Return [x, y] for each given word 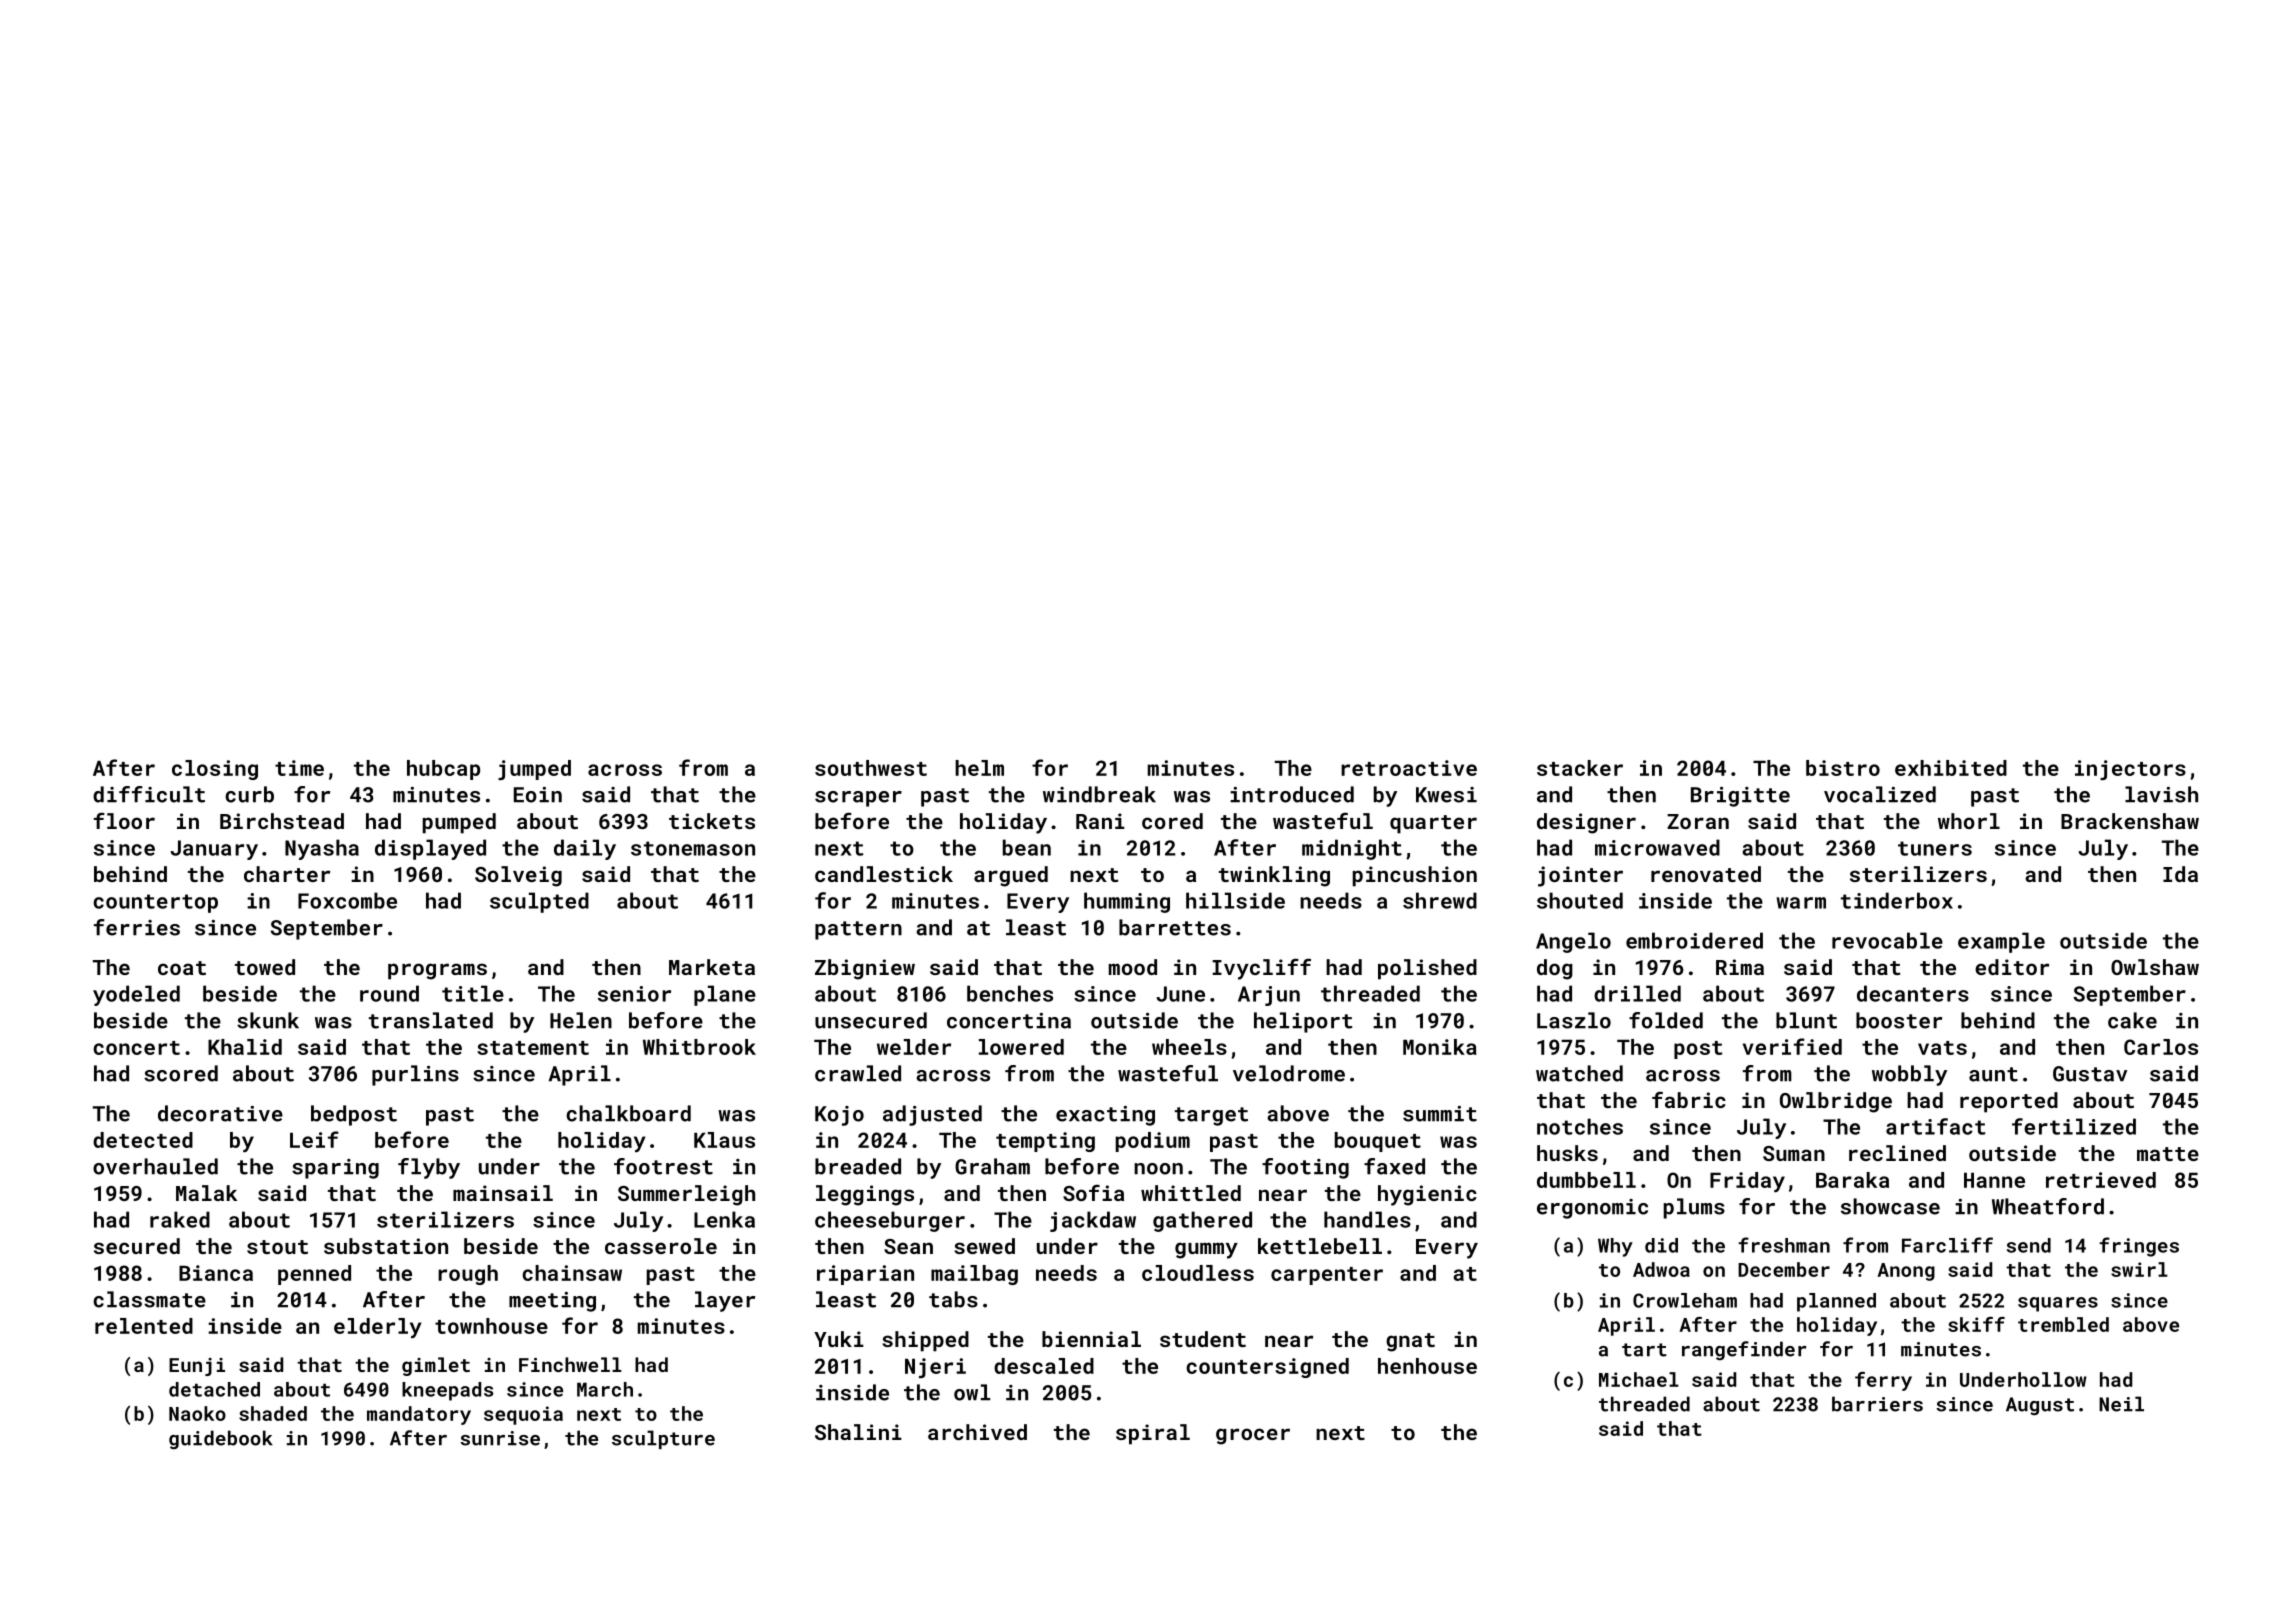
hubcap [443, 770]
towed [265, 967]
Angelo [1573, 942]
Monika [1440, 1047]
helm [979, 768]
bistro [1843, 768]
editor [2012, 967]
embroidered [1694, 940]
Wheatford [2048, 1206]
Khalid [245, 1047]
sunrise [500, 1438]
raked [180, 1219]
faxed [1394, 1166]
